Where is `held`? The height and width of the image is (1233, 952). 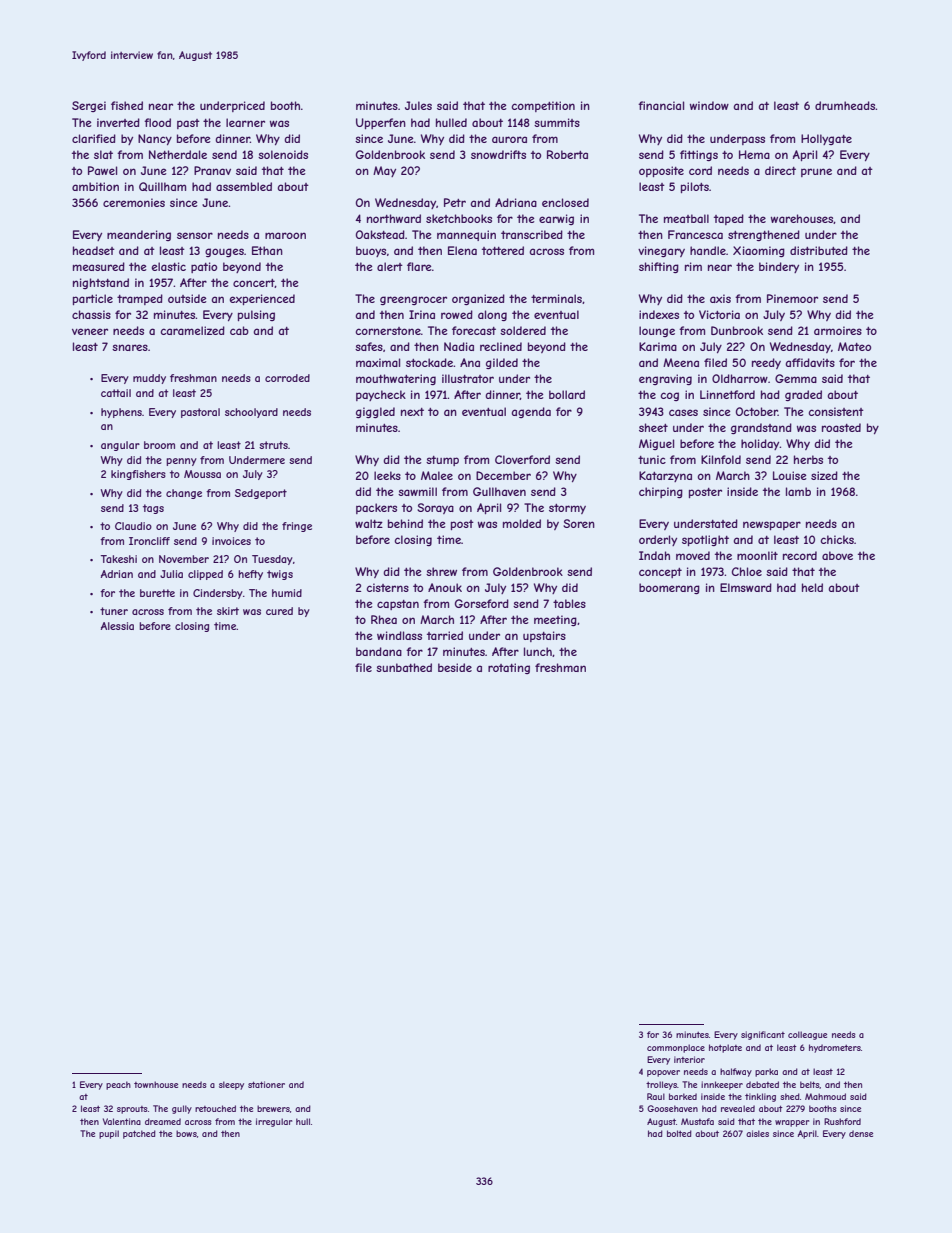
held is located at coordinates (812, 587).
